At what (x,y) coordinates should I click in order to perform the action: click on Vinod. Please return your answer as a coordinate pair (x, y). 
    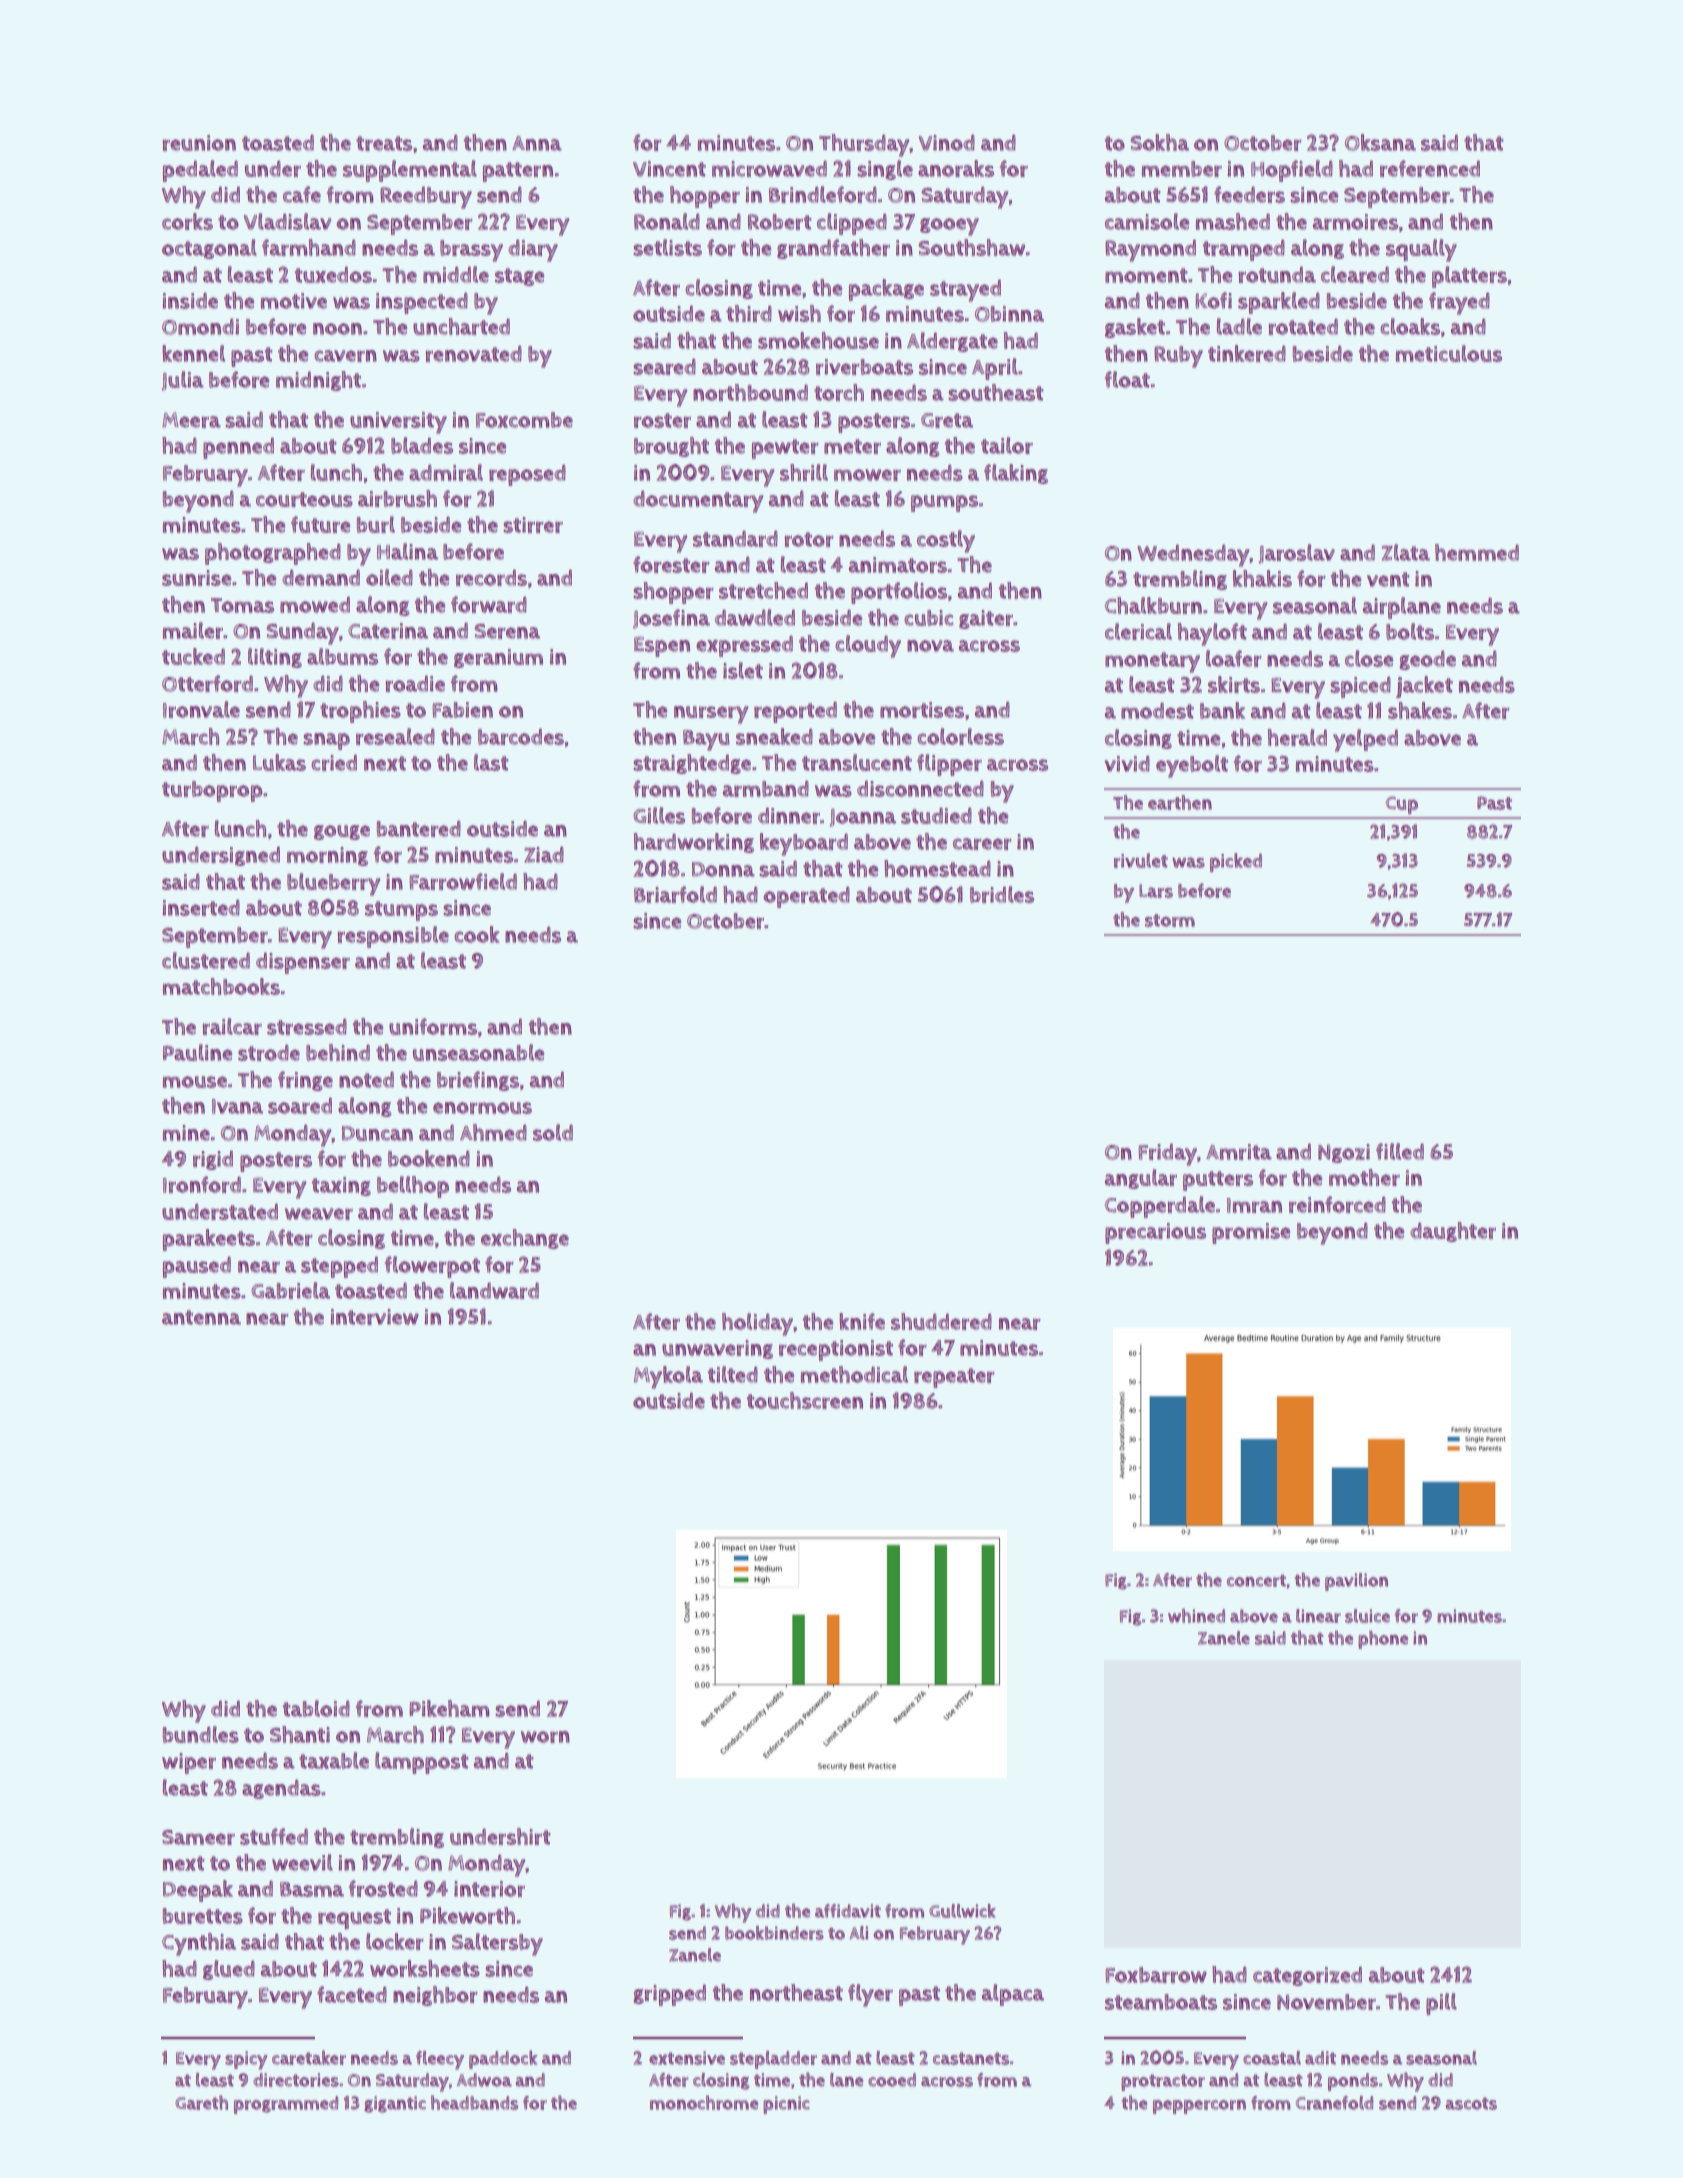
    Looking at the image, I should click on (947, 143).
